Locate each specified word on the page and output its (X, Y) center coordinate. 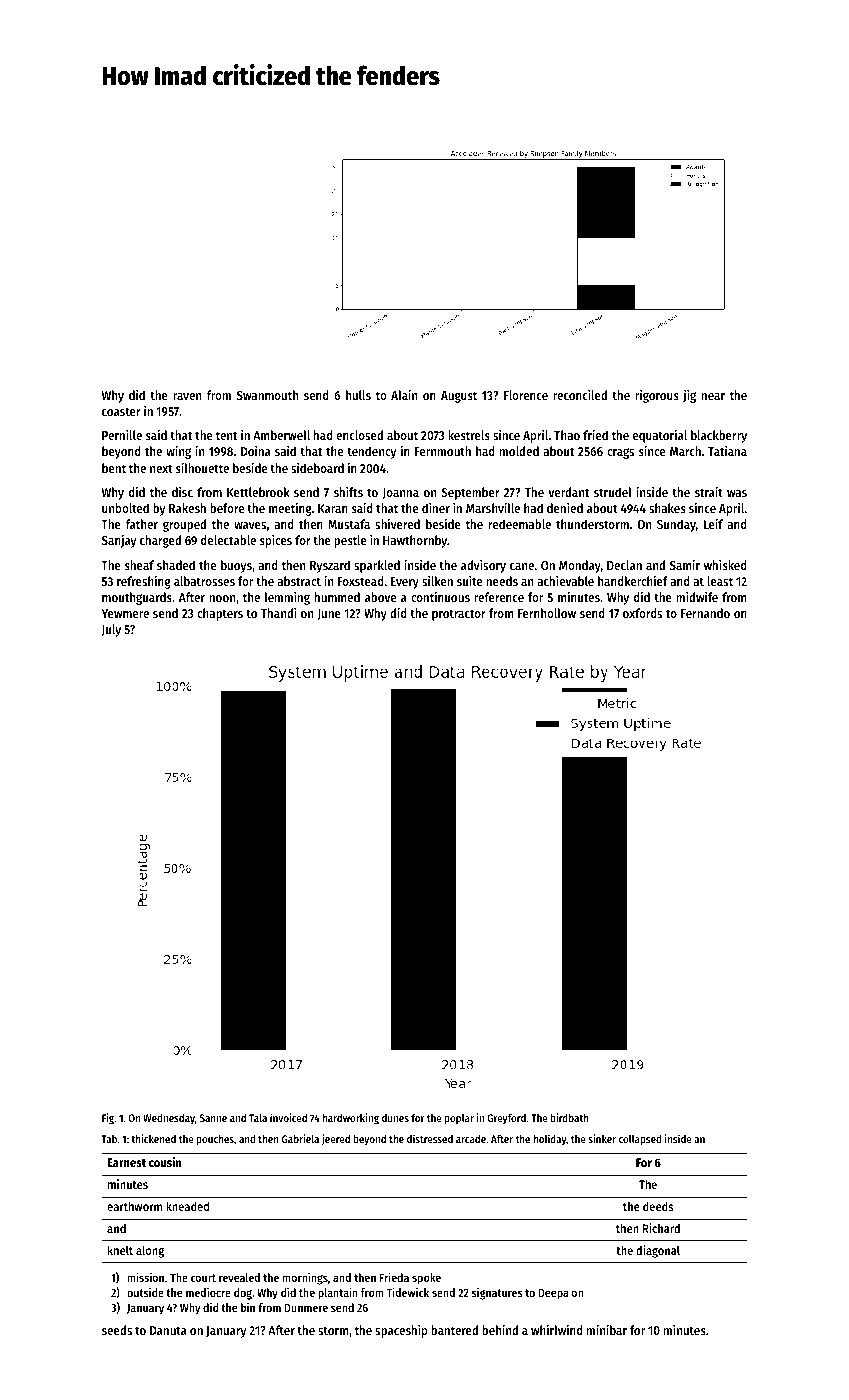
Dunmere (306, 1308)
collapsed (640, 1140)
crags (620, 453)
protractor (459, 615)
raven (187, 396)
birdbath (569, 1117)
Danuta (168, 1330)
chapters (220, 614)
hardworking (351, 1119)
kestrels (469, 435)
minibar (607, 1330)
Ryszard (330, 566)
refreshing (144, 582)
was (737, 493)
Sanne (213, 1118)
